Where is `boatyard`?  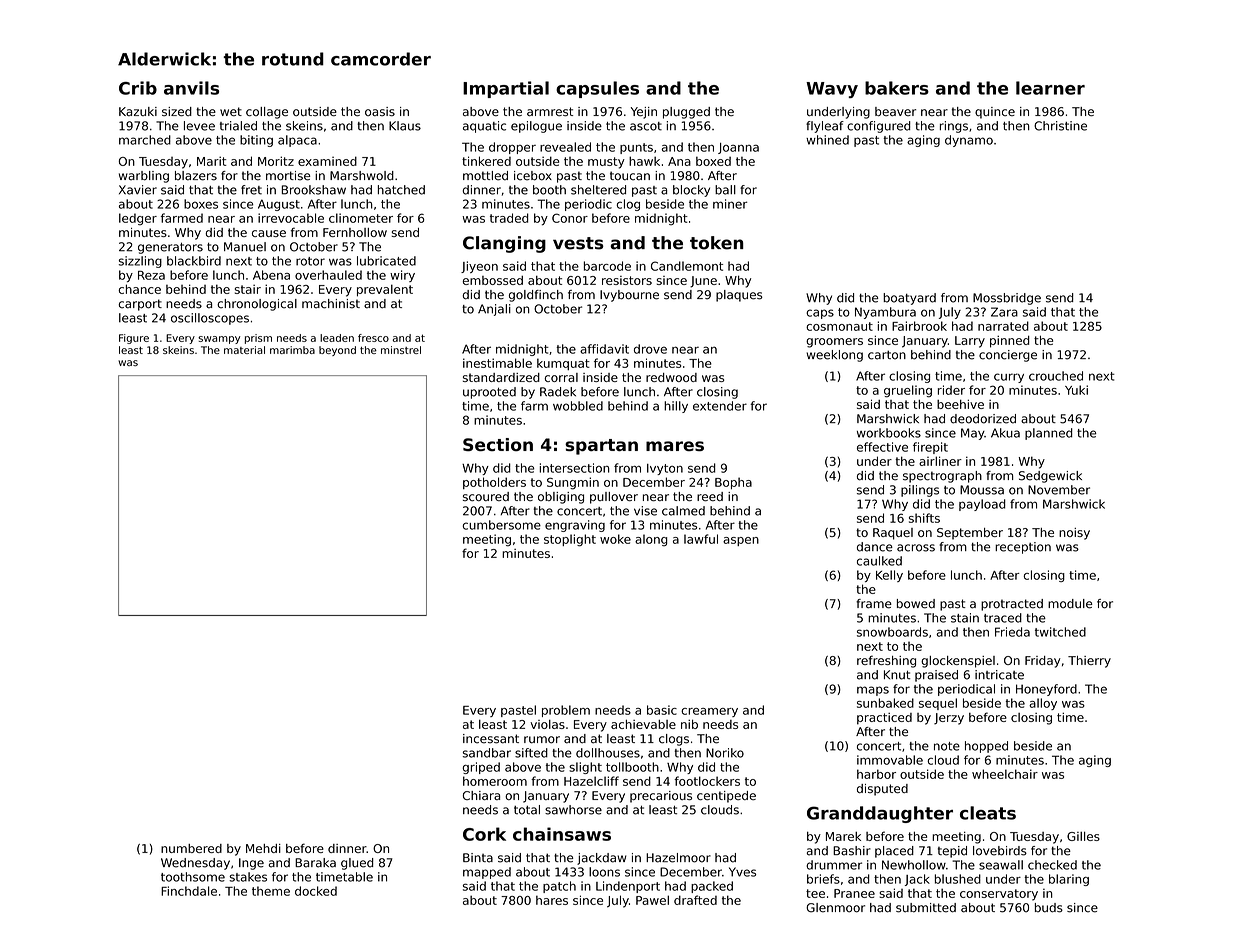
boatyard is located at coordinates (909, 299).
